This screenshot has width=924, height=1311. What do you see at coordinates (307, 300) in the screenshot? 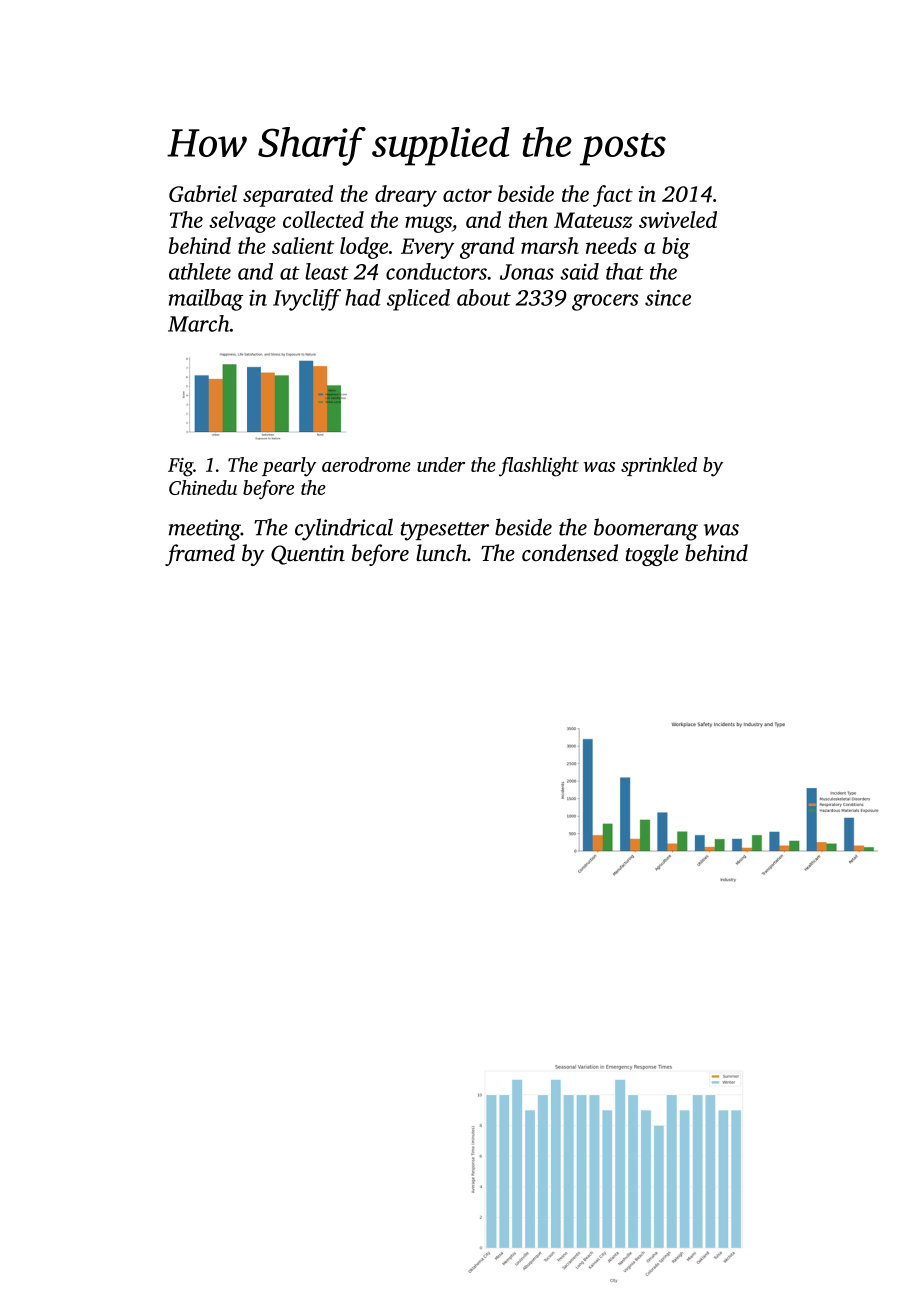
I see `Ivycliff` at bounding box center [307, 300].
